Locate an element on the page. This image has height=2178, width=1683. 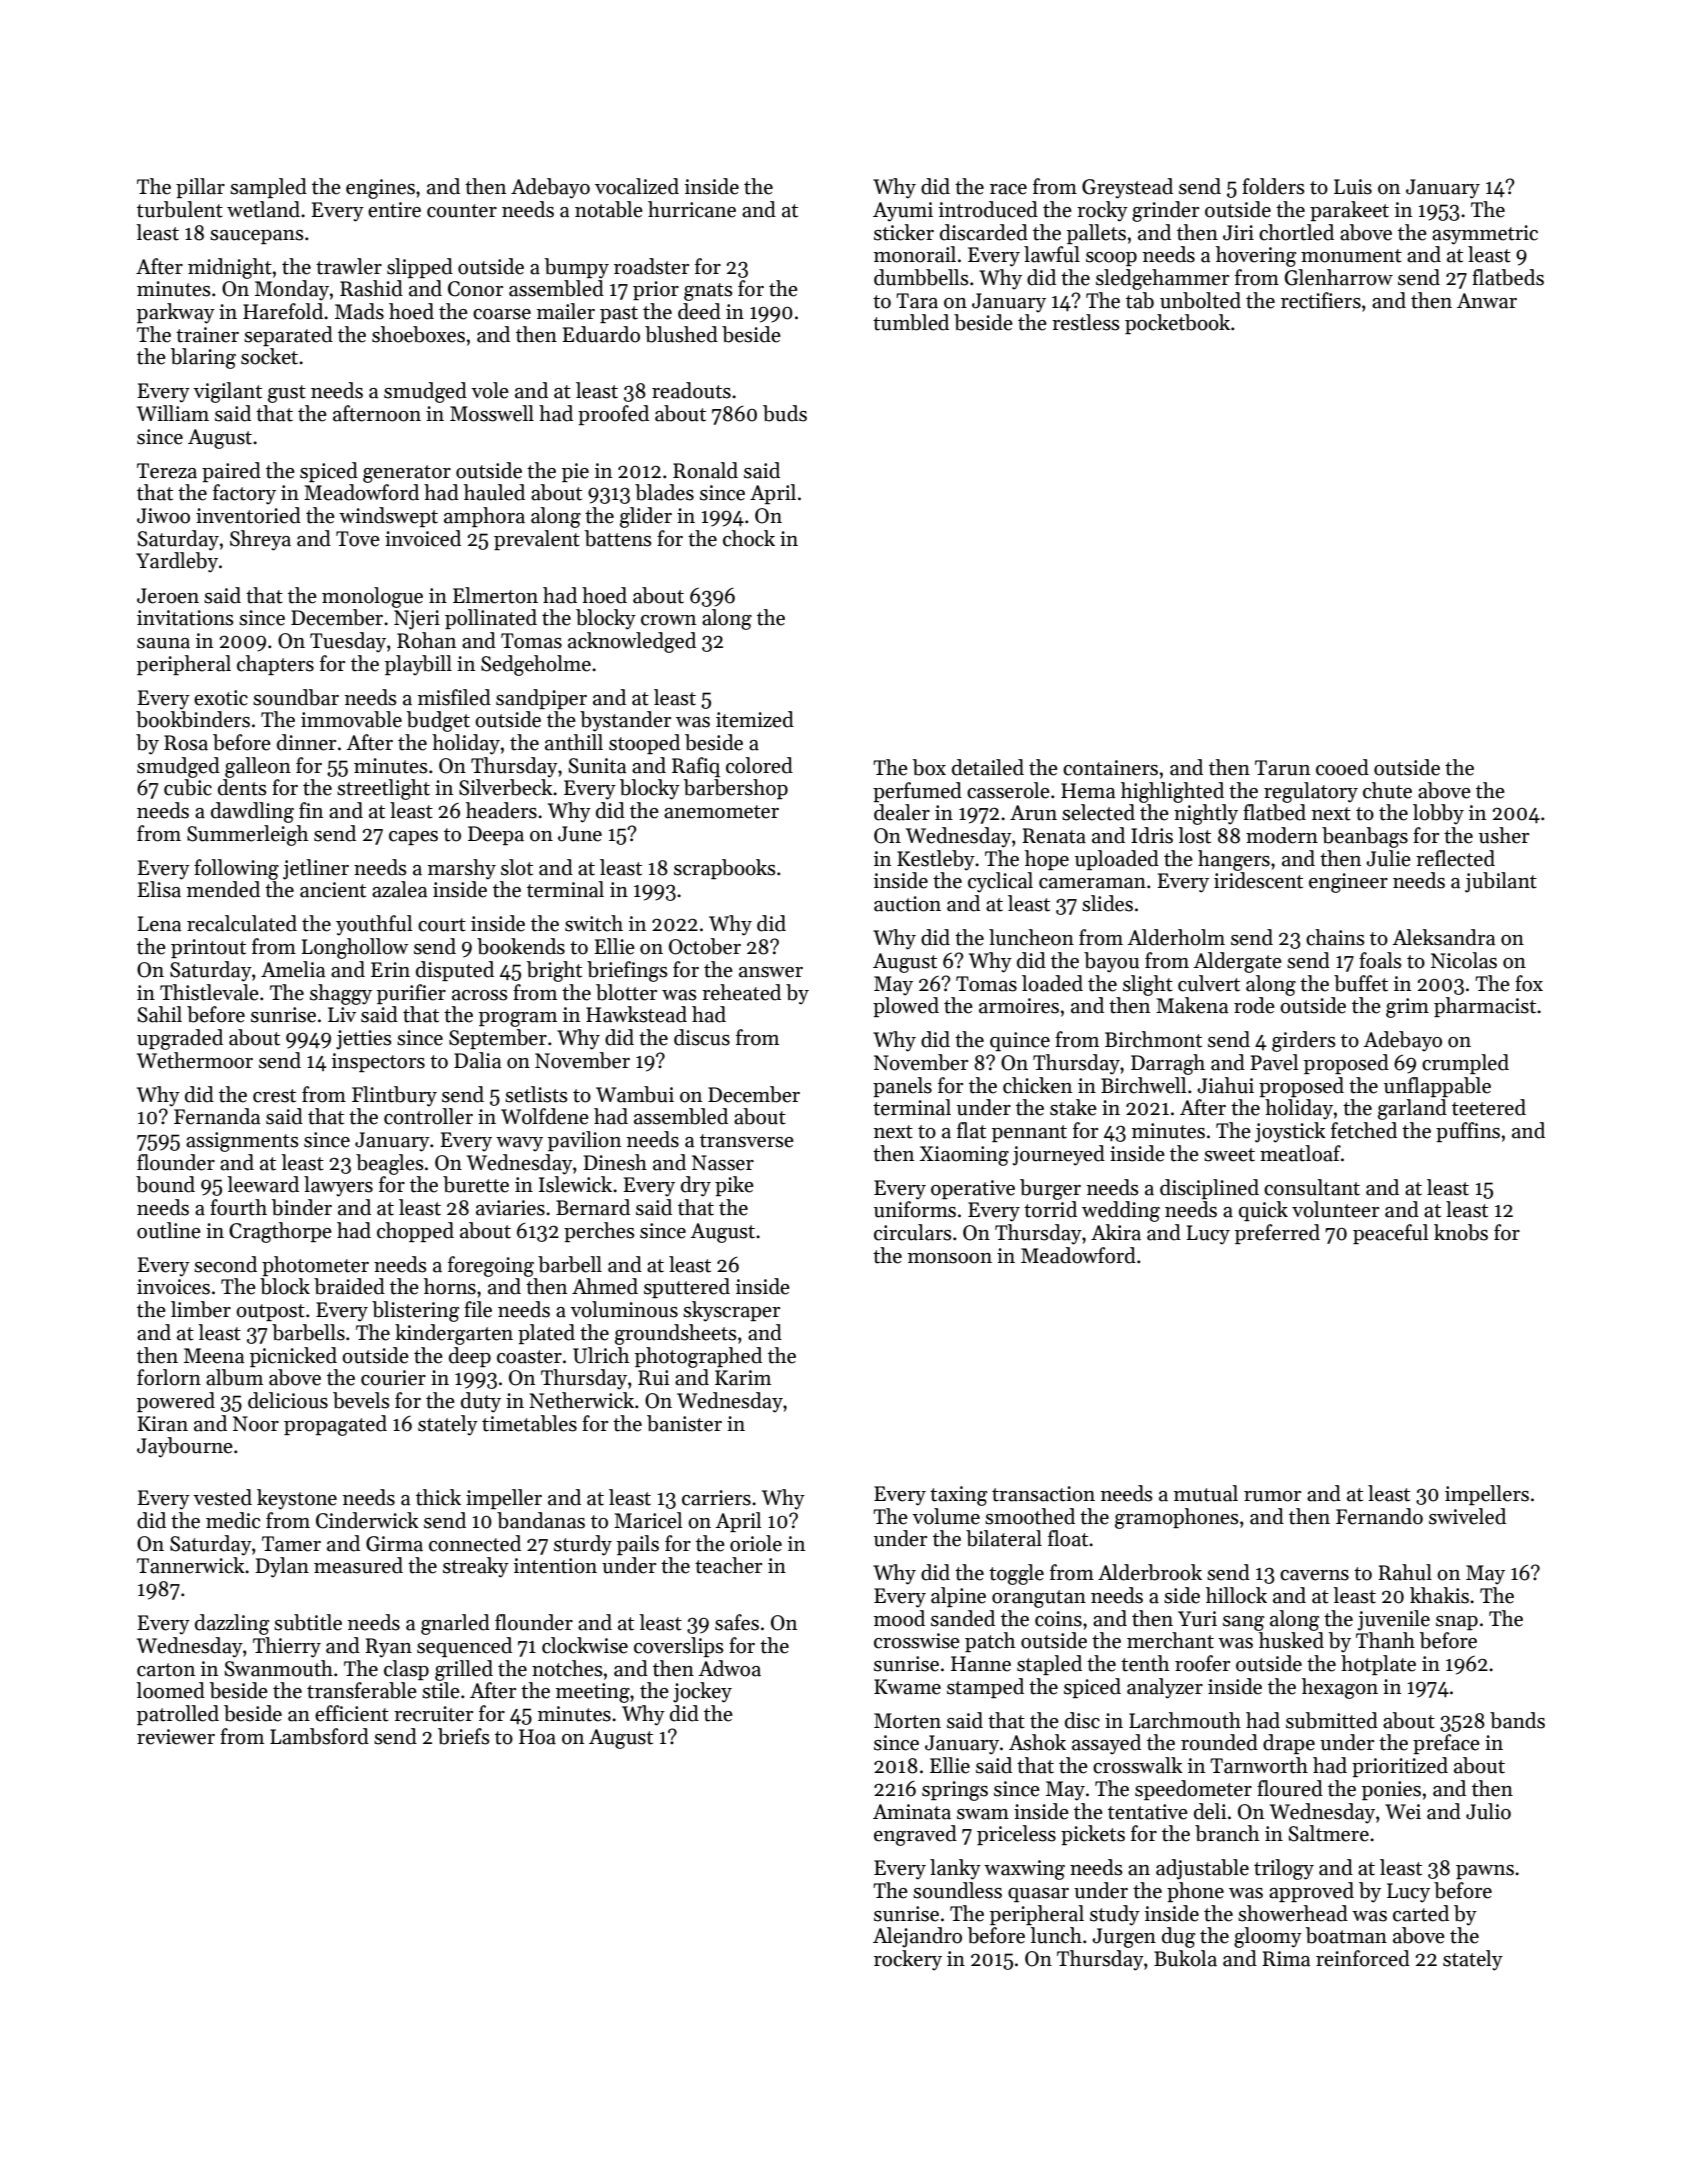
quick is located at coordinates (1263, 1211).
